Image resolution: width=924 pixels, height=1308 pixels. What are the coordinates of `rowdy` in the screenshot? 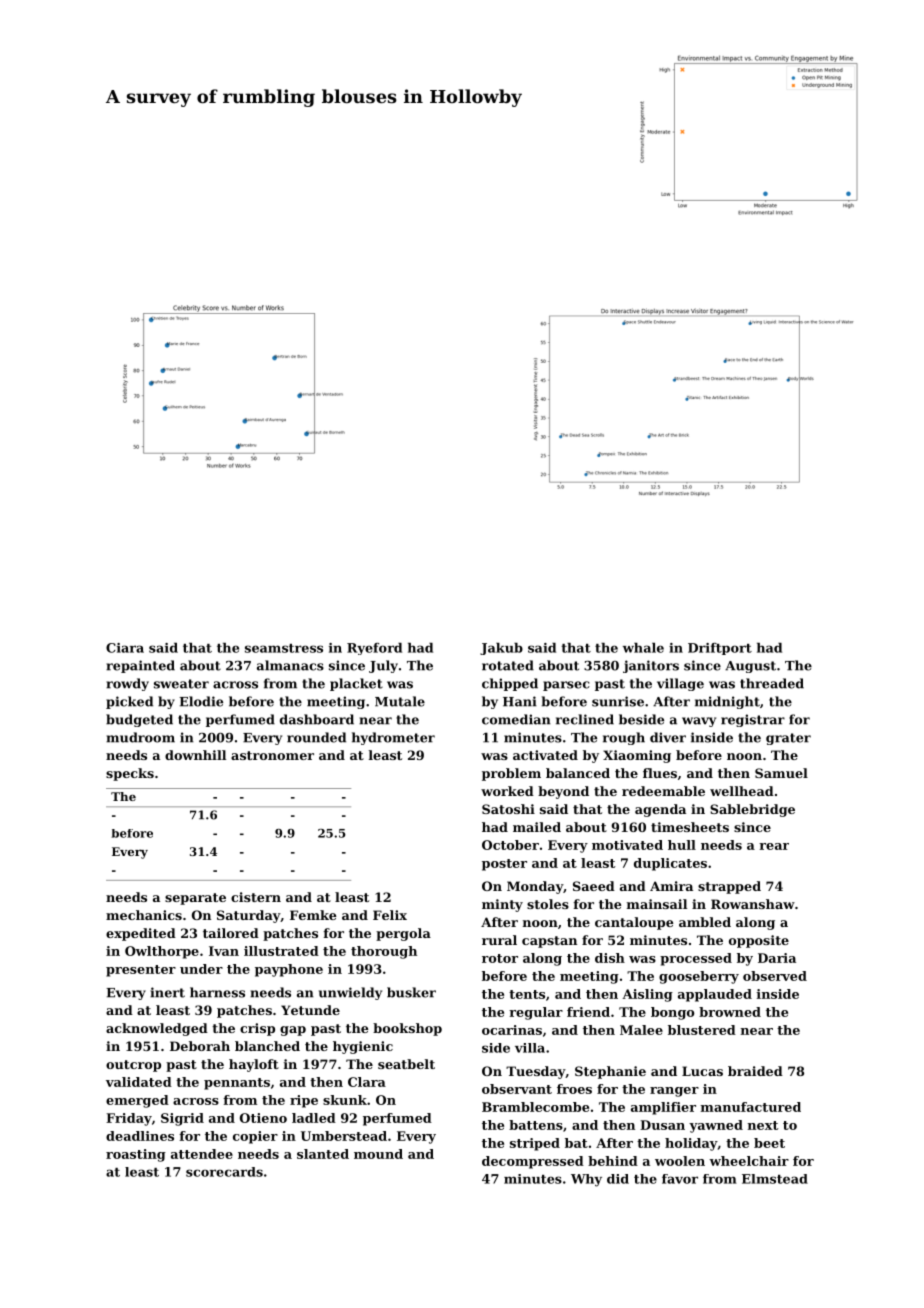 It's located at (127, 684).
